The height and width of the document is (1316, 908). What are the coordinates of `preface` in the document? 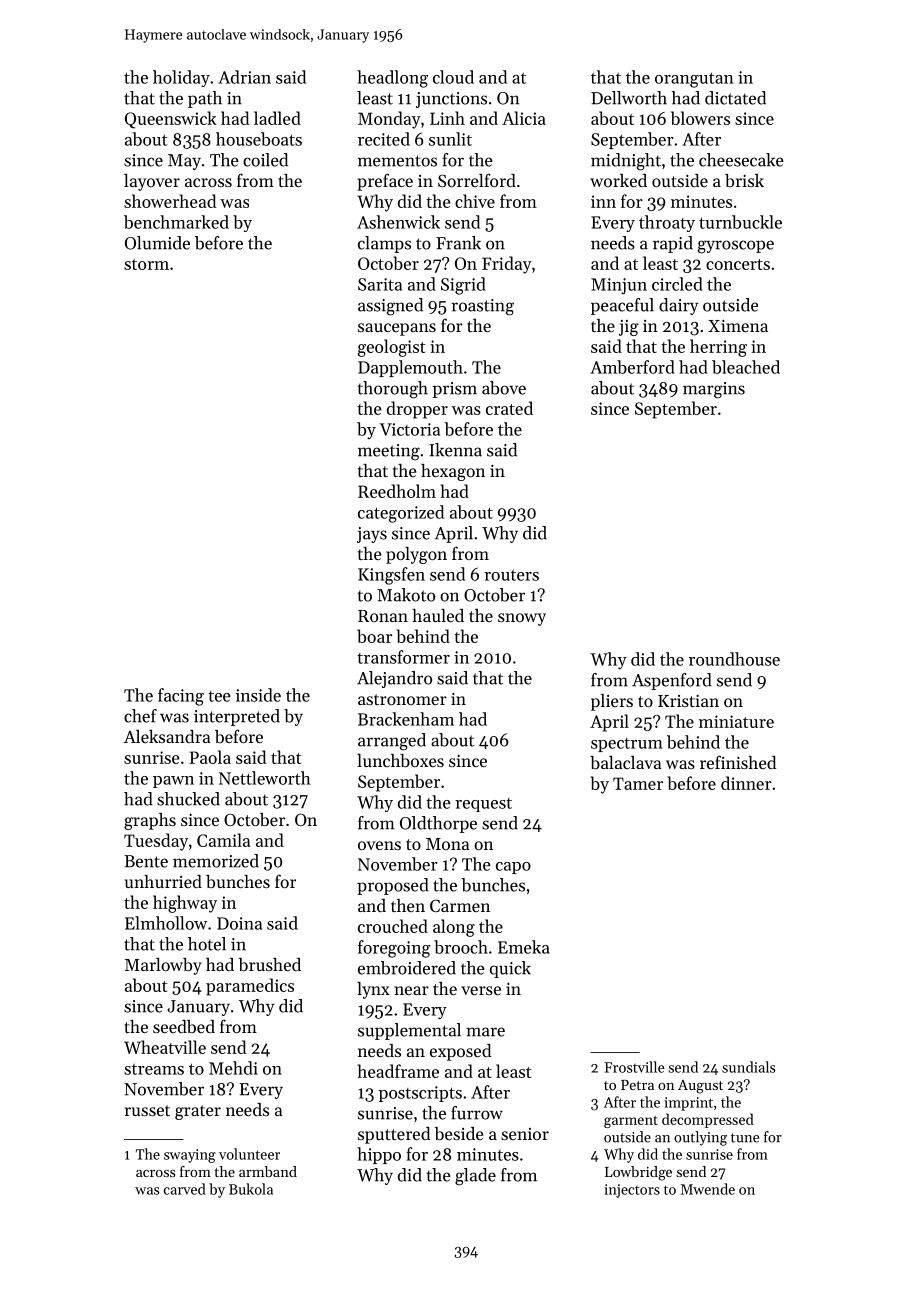 It's located at (385, 182).
